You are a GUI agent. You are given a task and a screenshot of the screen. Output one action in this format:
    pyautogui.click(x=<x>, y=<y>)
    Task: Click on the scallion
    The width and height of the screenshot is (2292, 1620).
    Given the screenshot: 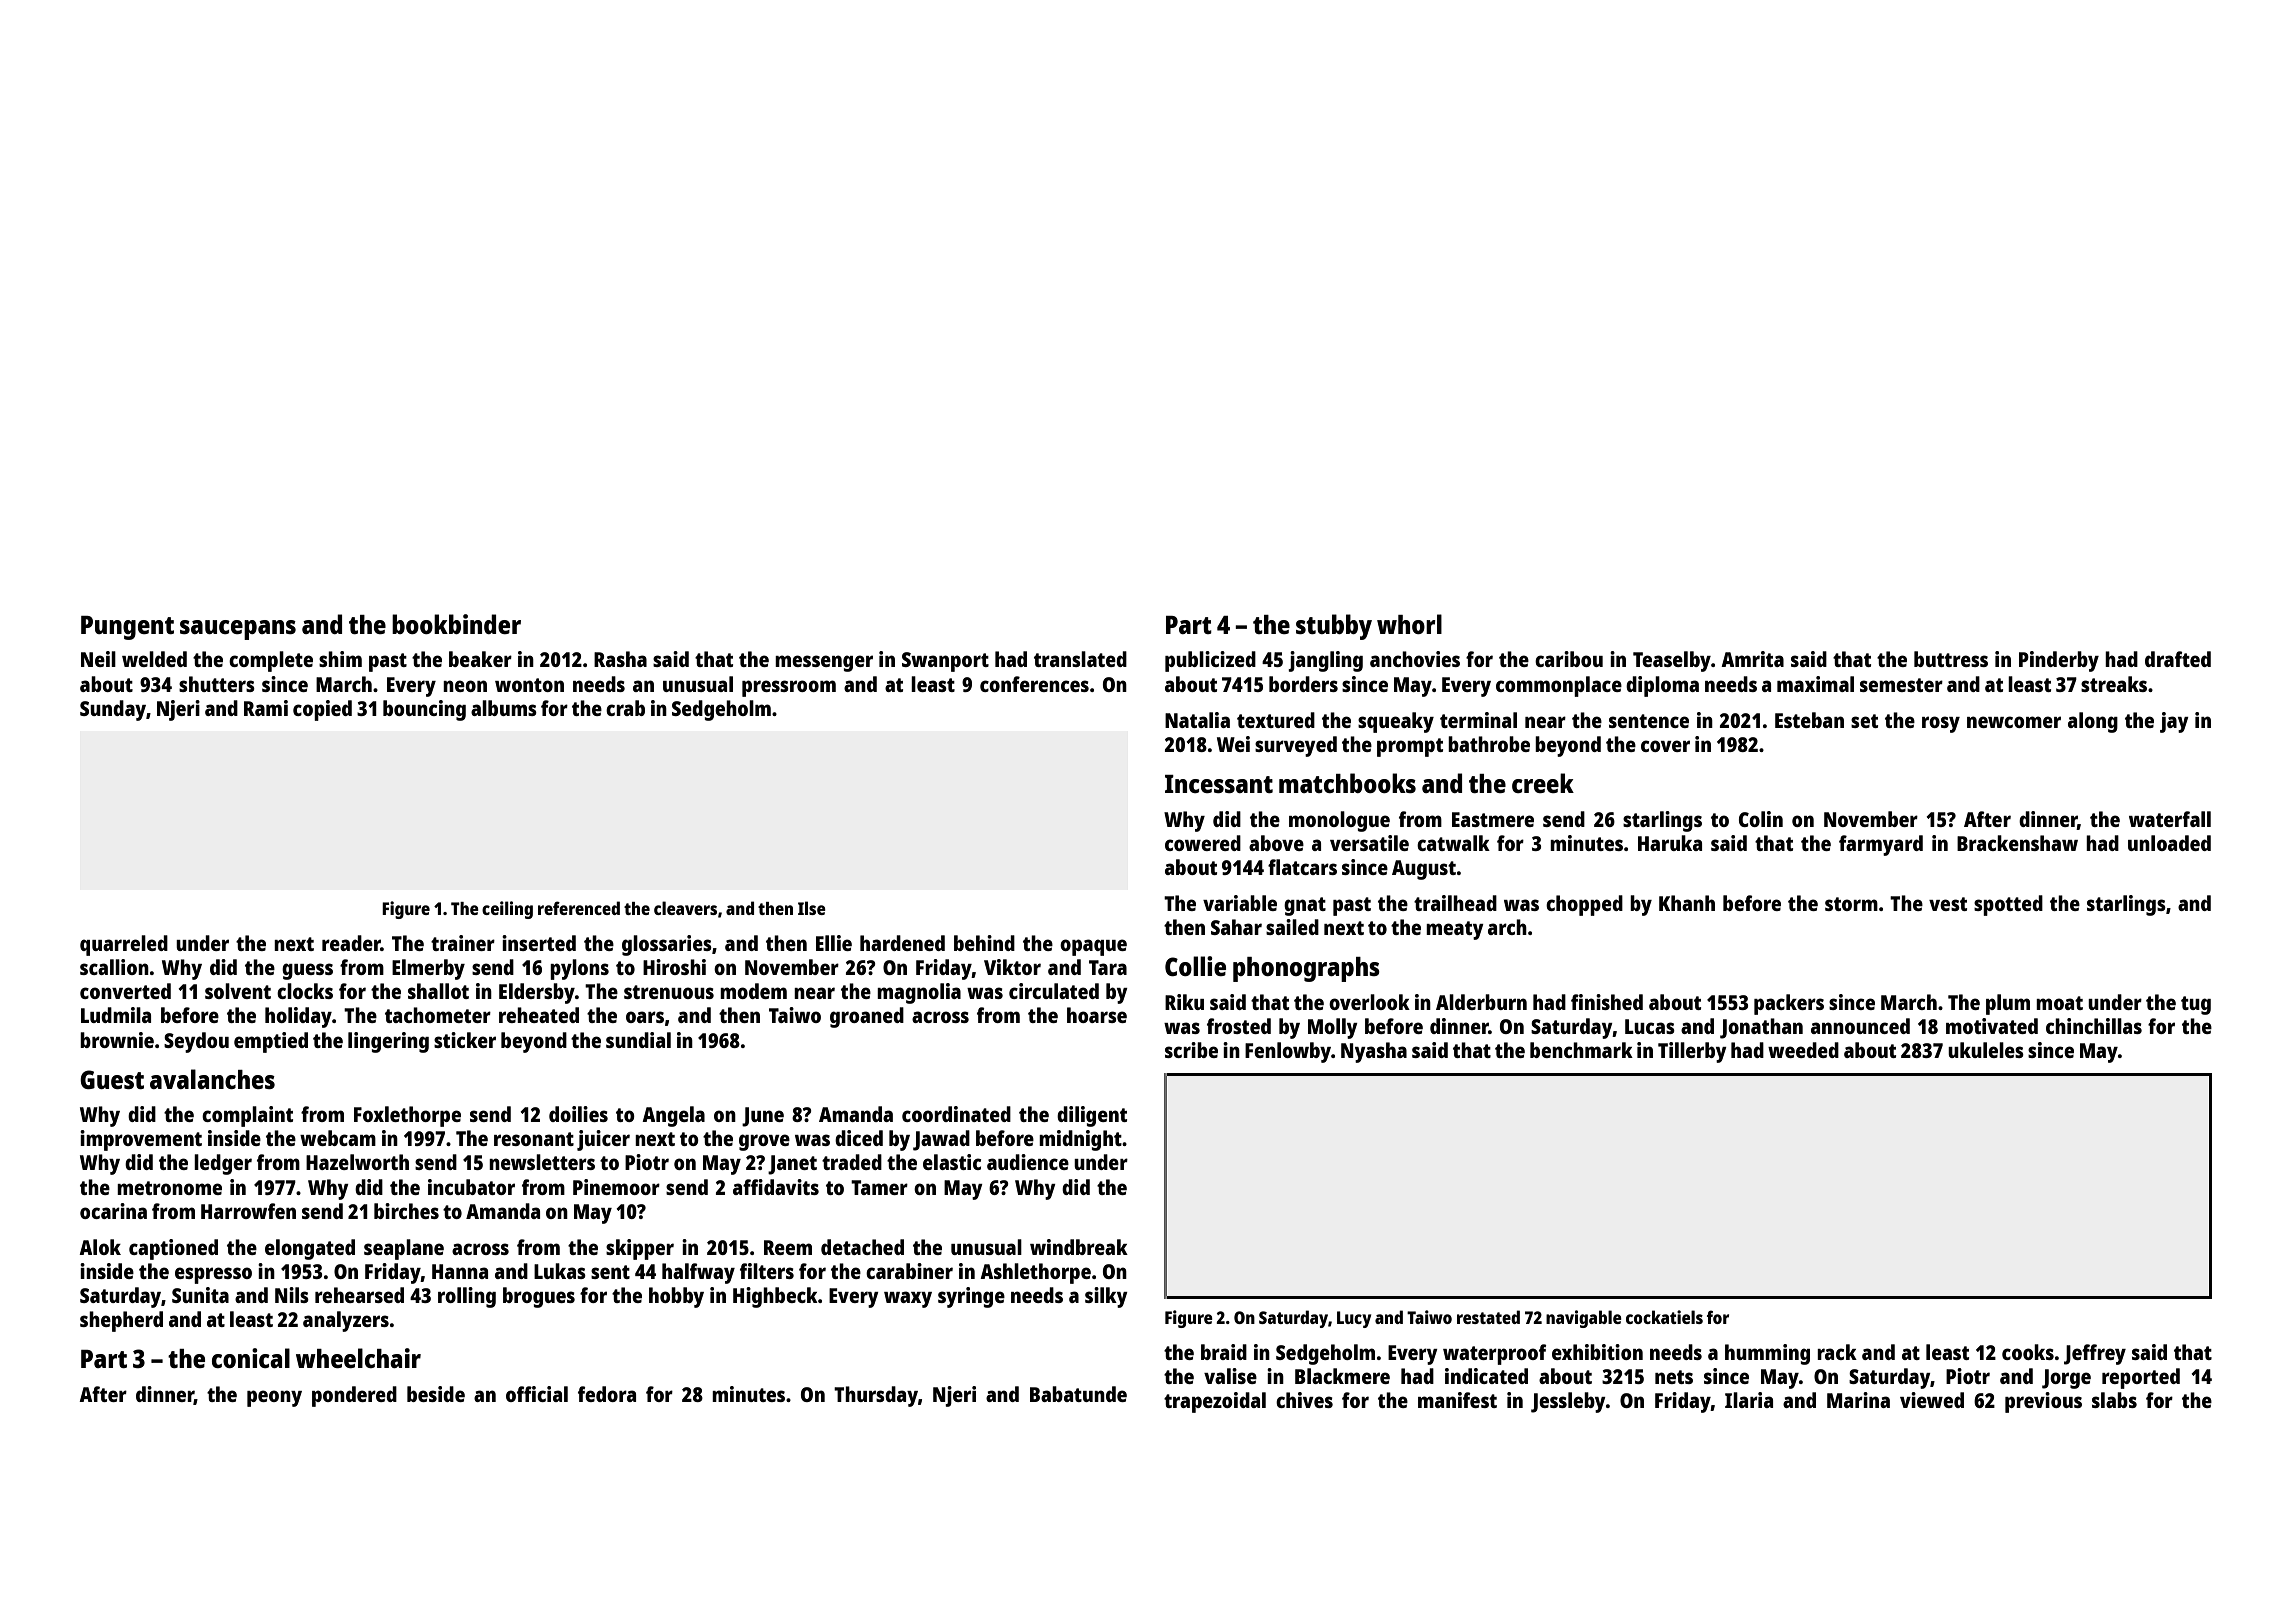 What is the action you would take?
    pyautogui.click(x=114, y=967)
